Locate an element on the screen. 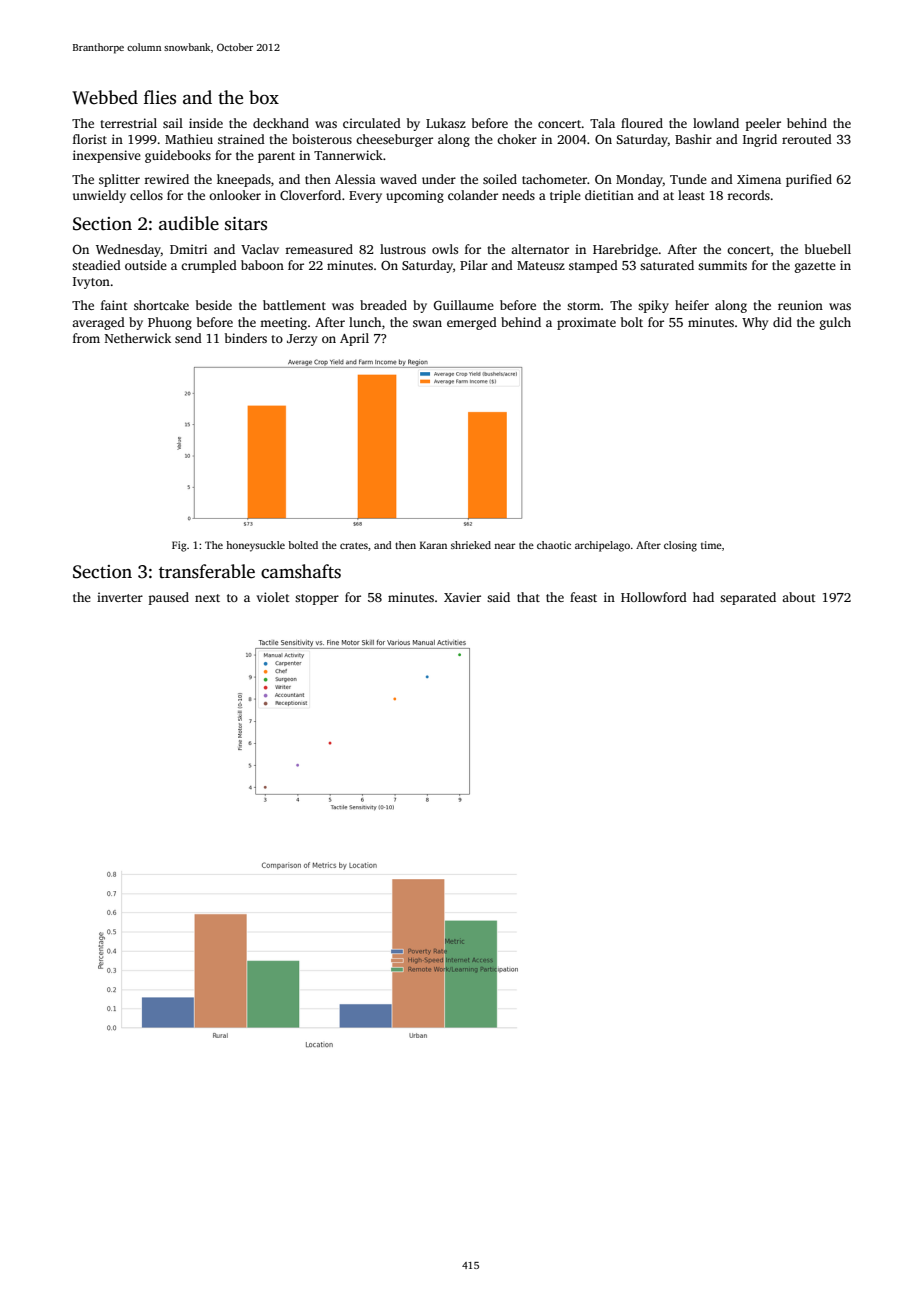 This screenshot has height=1308, width=924. gulch is located at coordinates (835, 323).
